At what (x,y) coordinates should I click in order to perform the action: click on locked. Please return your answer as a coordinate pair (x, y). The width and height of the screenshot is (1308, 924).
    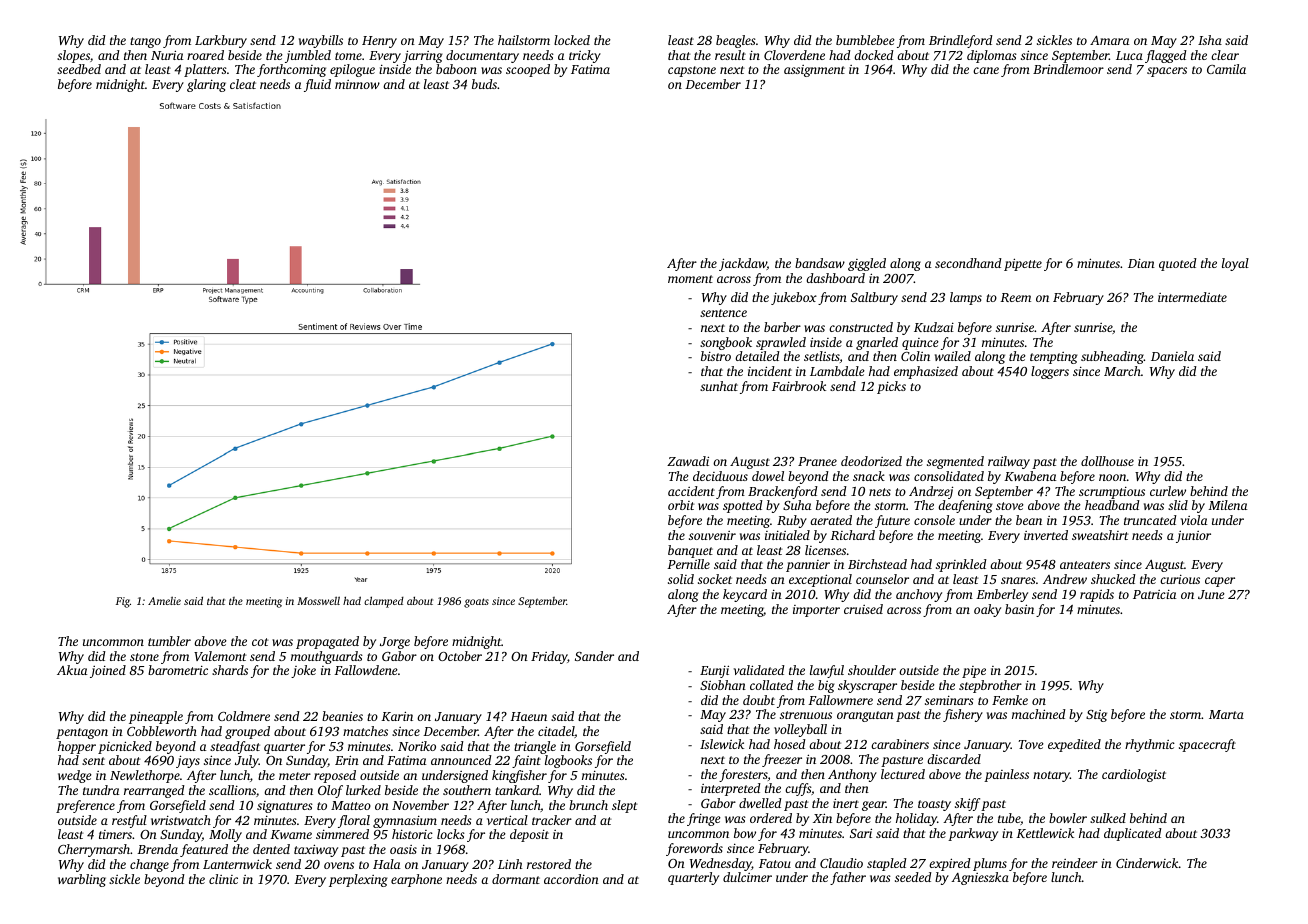
    Looking at the image, I should click on (572, 40).
